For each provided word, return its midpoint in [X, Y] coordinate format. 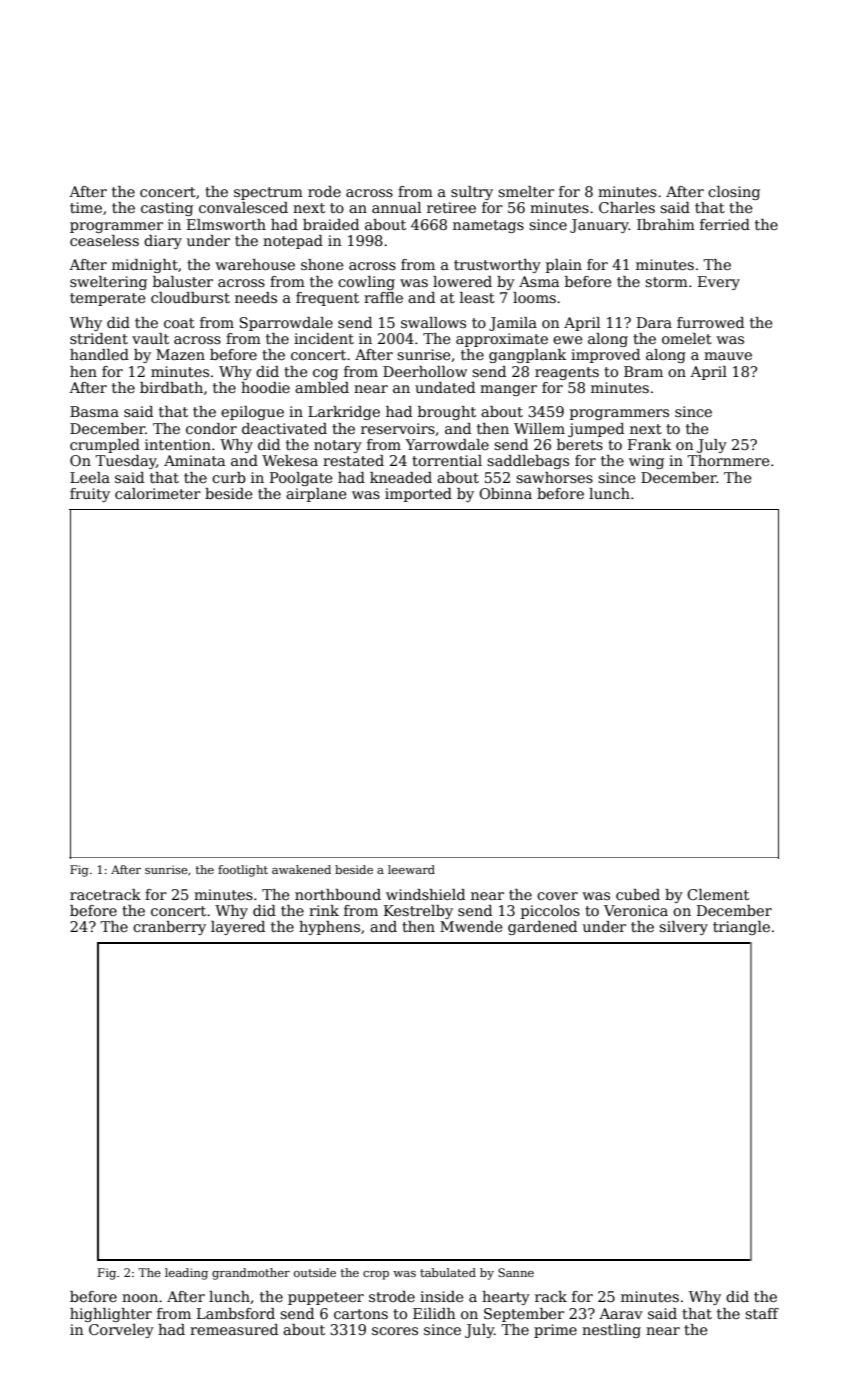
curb [229, 477]
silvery [683, 928]
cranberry [169, 928]
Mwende [471, 926]
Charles [627, 207]
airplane [316, 495]
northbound [338, 894]
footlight [243, 871]
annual [396, 207]
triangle [741, 928]
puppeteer [326, 1298]
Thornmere [728, 460]
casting [167, 209]
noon [140, 1298]
